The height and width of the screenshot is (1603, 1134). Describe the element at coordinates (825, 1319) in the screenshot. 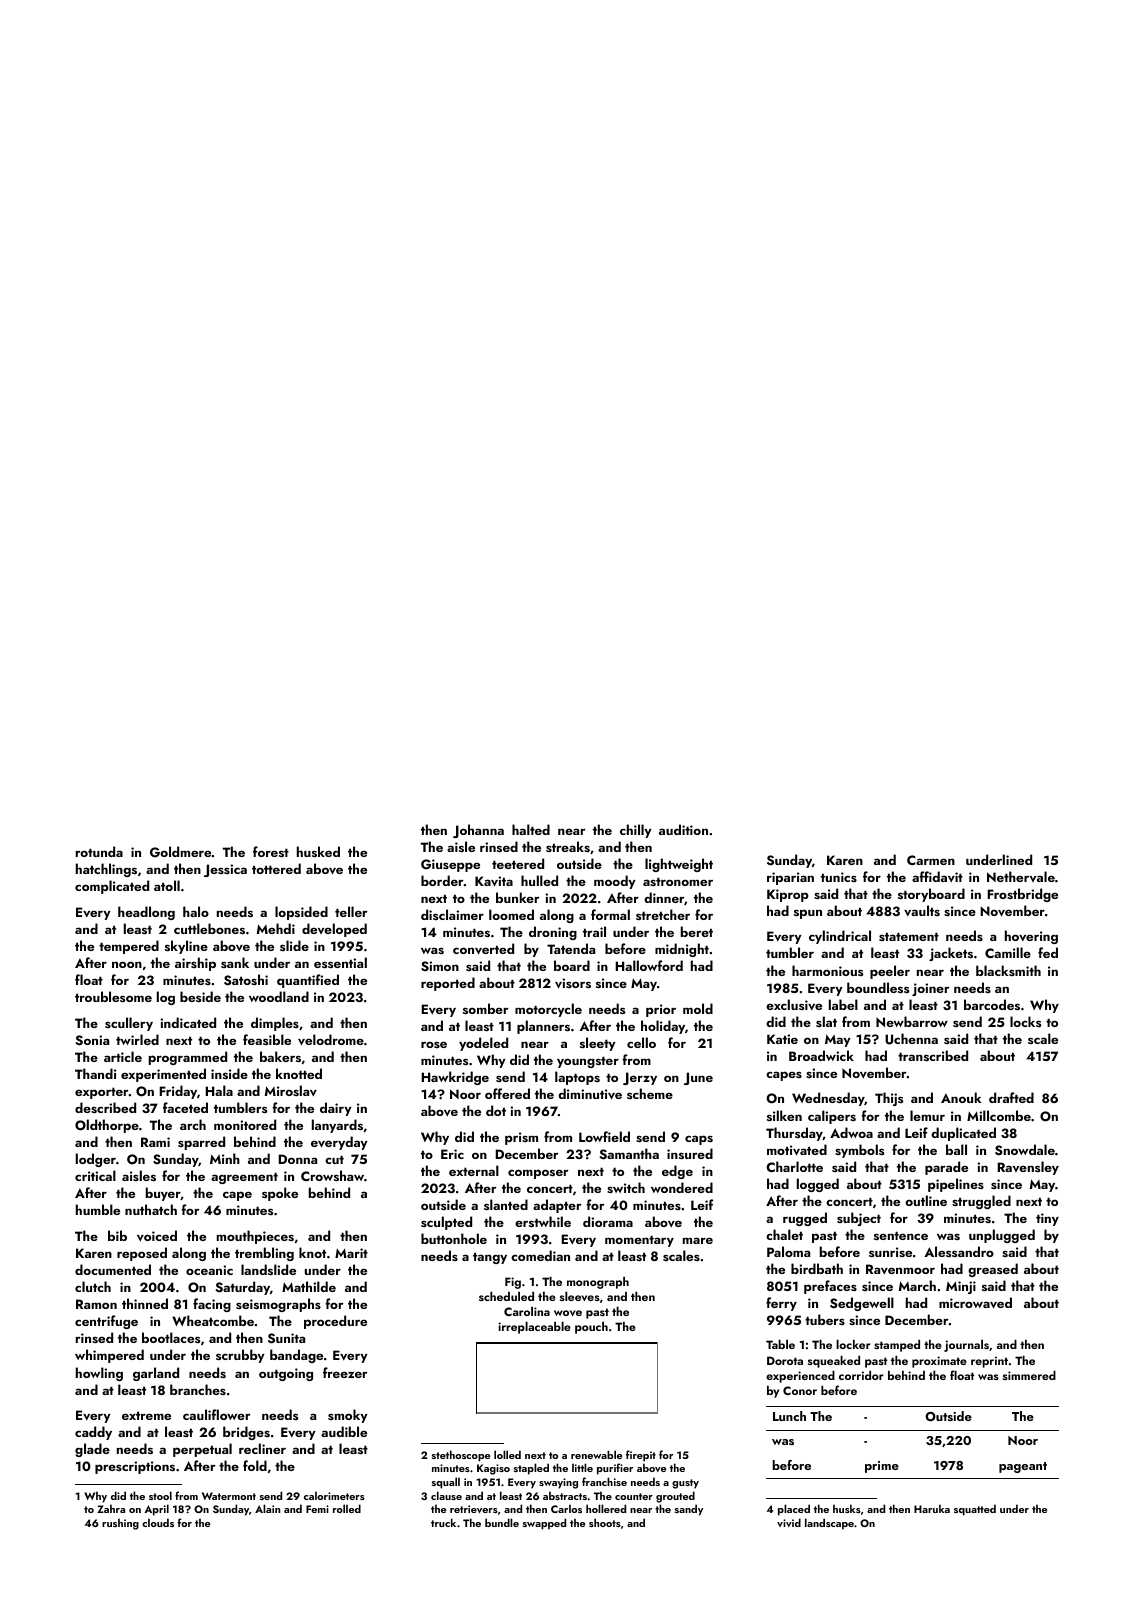

I see `tubers` at that location.
